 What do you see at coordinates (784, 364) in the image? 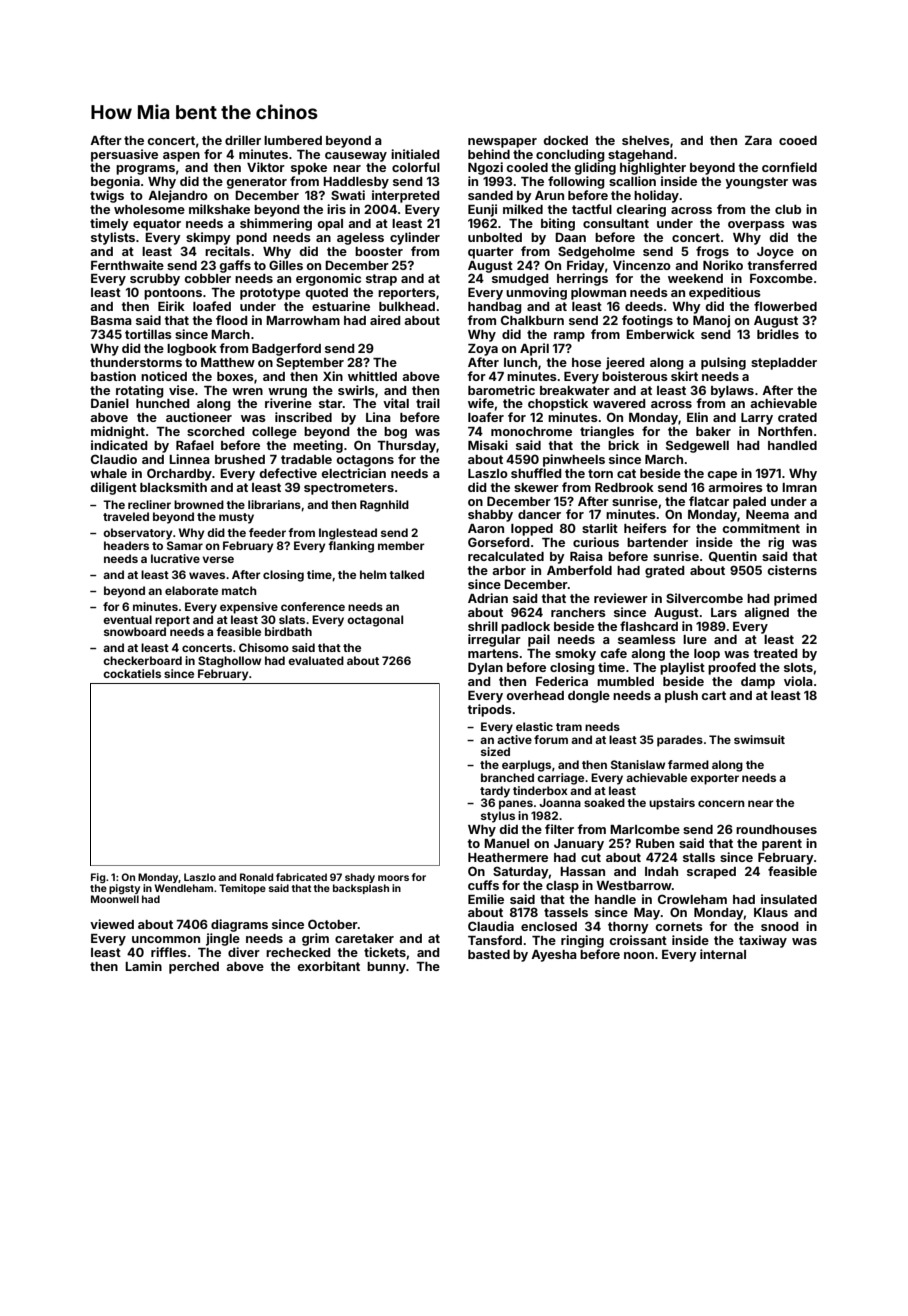
I see `stepladder` at bounding box center [784, 364].
